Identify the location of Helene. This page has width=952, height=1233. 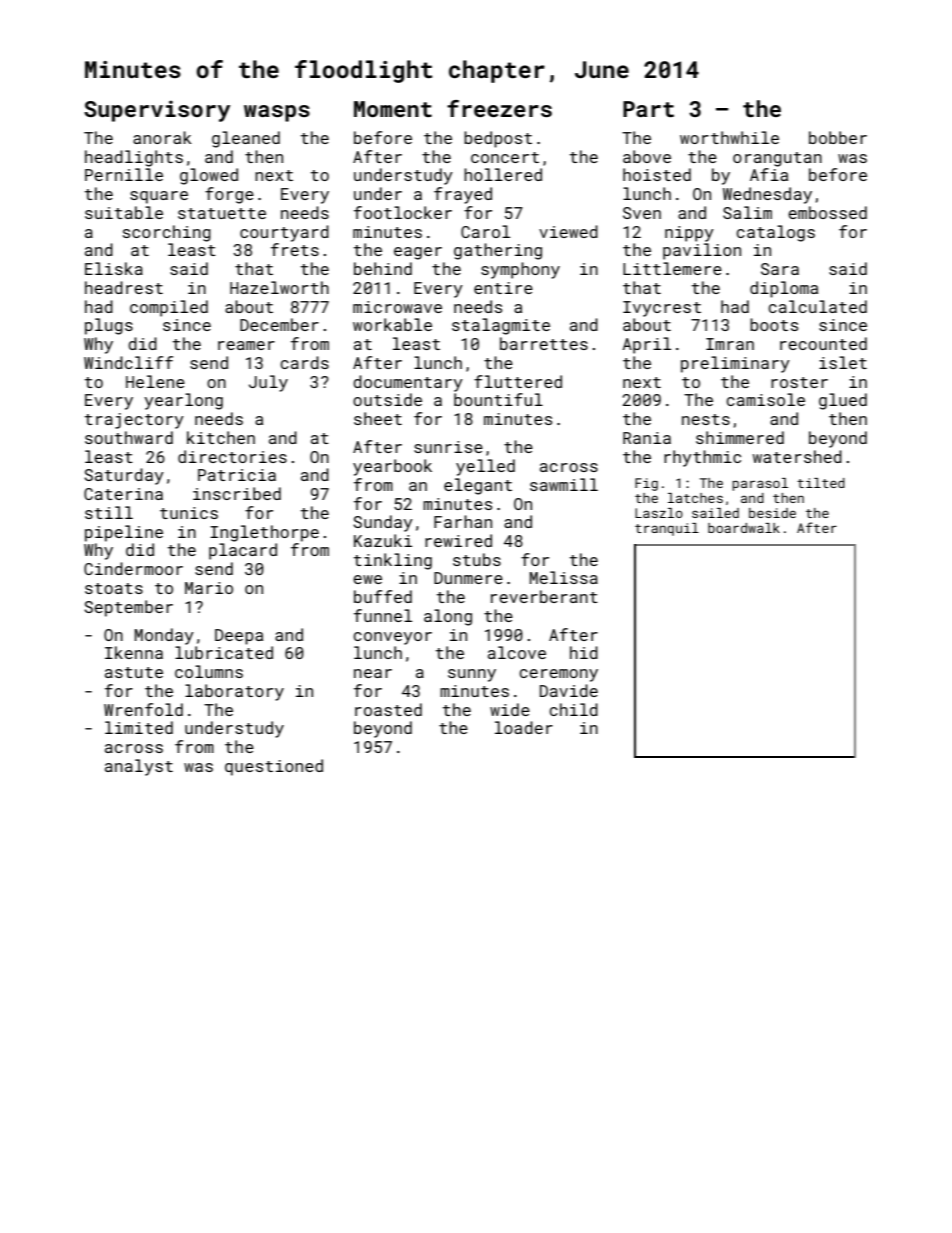
(155, 381).
